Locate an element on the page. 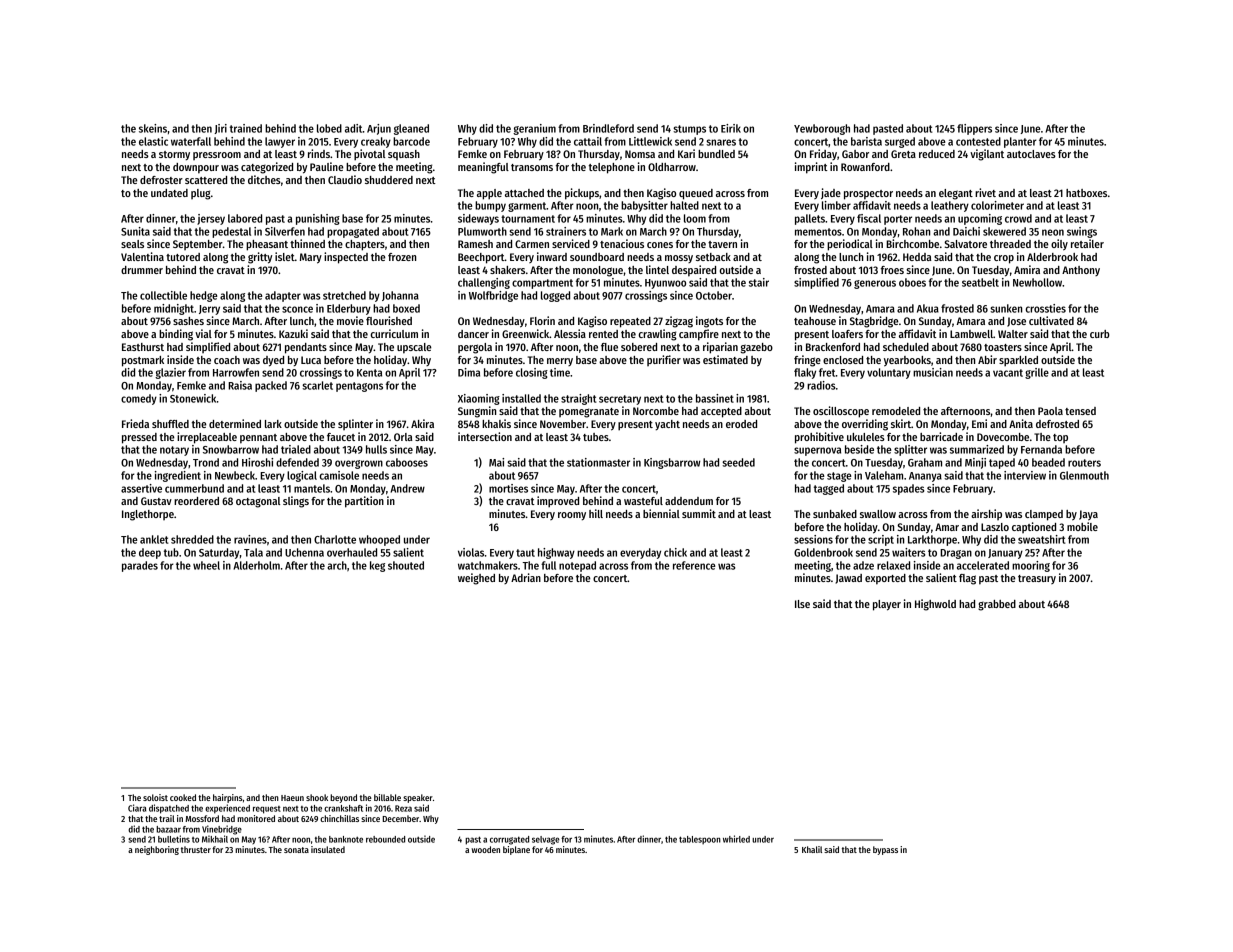 Image resolution: width=1233 pixels, height=952 pixels. cattail is located at coordinates (588, 141).
